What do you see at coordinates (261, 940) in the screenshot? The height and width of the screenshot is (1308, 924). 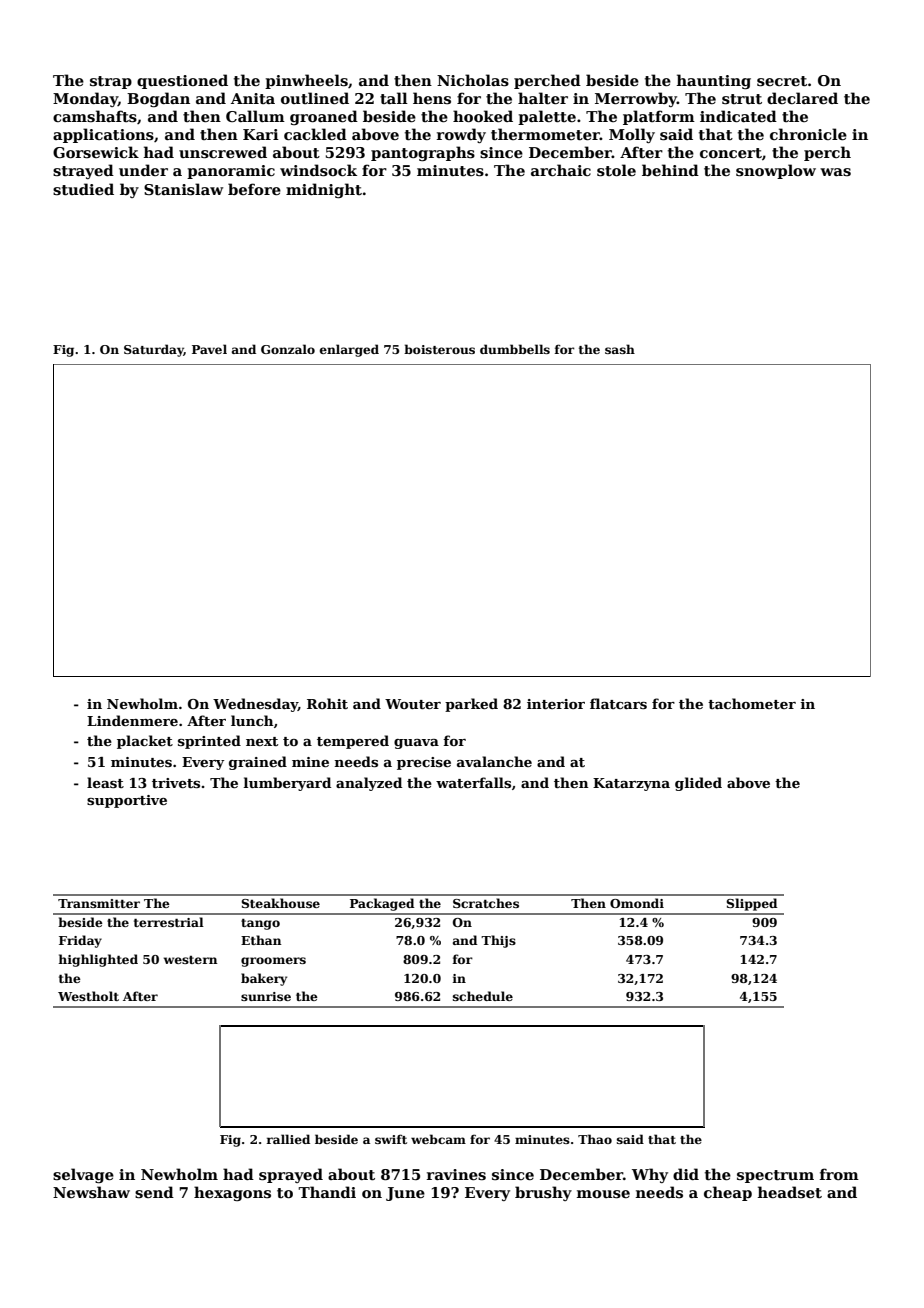 I see `Ethan` at bounding box center [261, 940].
